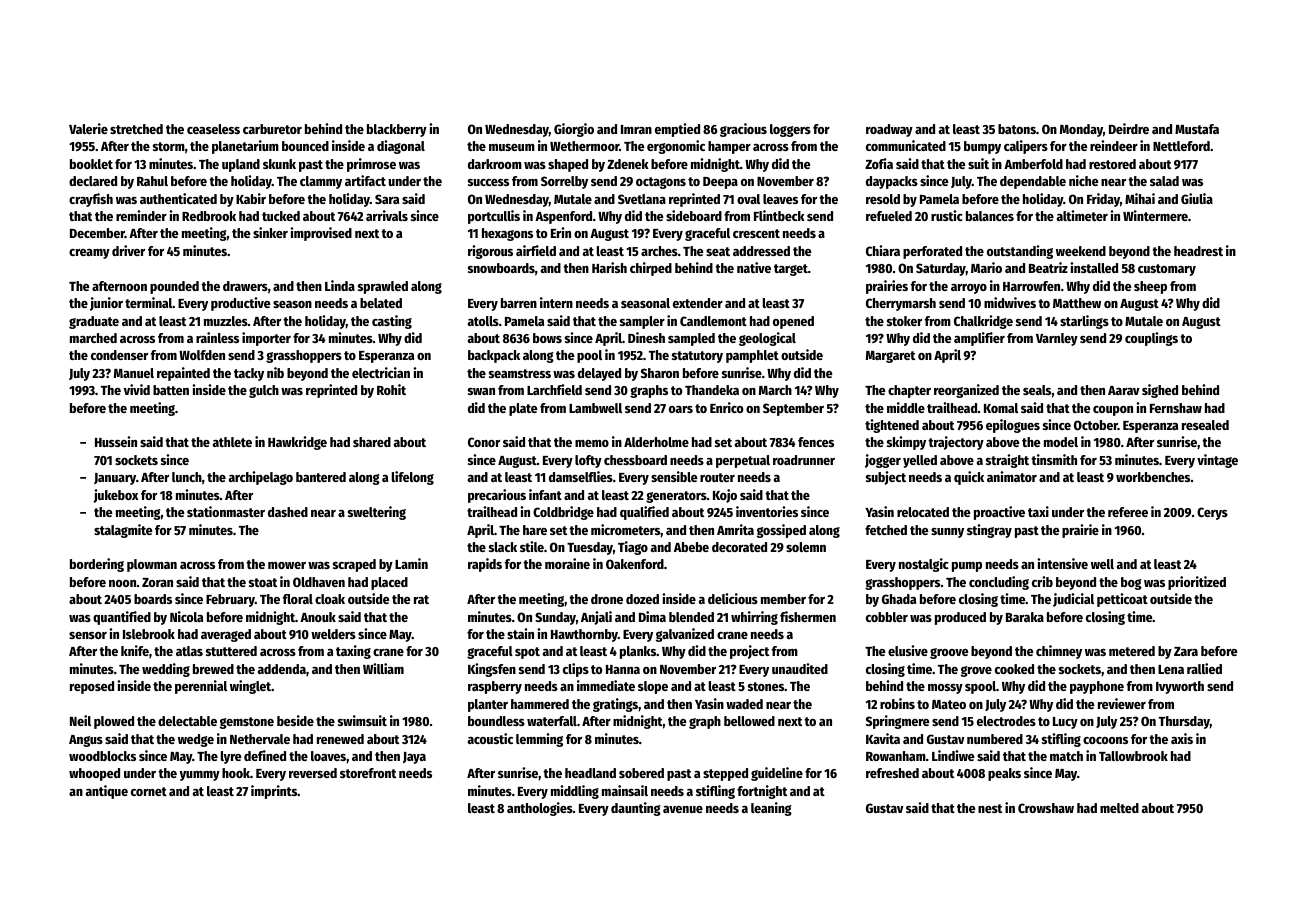 The width and height of the screenshot is (1308, 924). Describe the element at coordinates (1057, 339) in the screenshot. I see `Varnley` at that location.
